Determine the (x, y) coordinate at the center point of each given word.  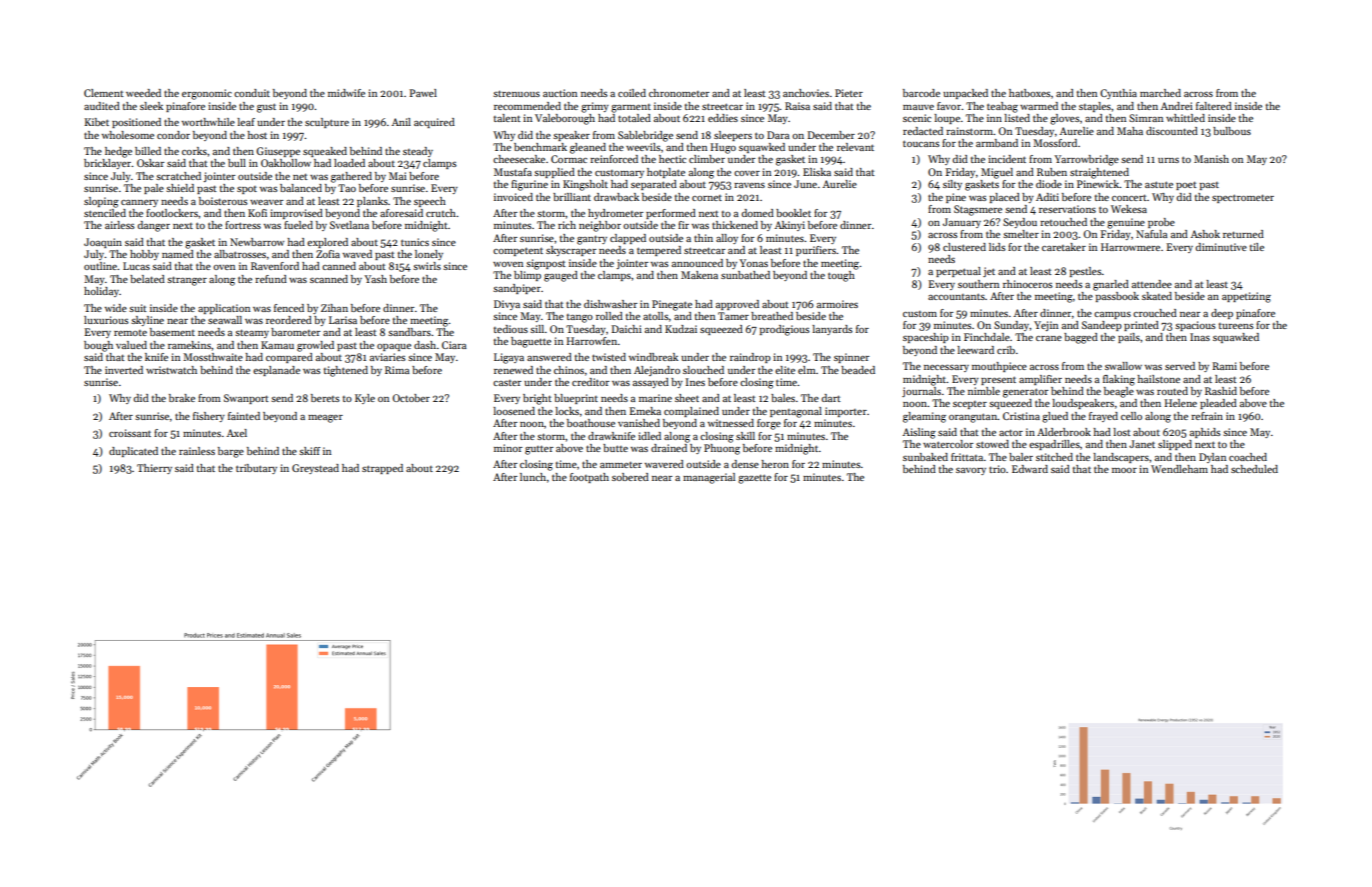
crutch (441, 213)
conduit (252, 93)
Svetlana (349, 225)
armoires (837, 304)
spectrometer (1243, 198)
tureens (1236, 326)
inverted (124, 370)
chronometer (679, 93)
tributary (256, 469)
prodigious (785, 330)
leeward (975, 350)
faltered (1214, 106)
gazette (754, 479)
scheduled (1254, 469)
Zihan (334, 308)
